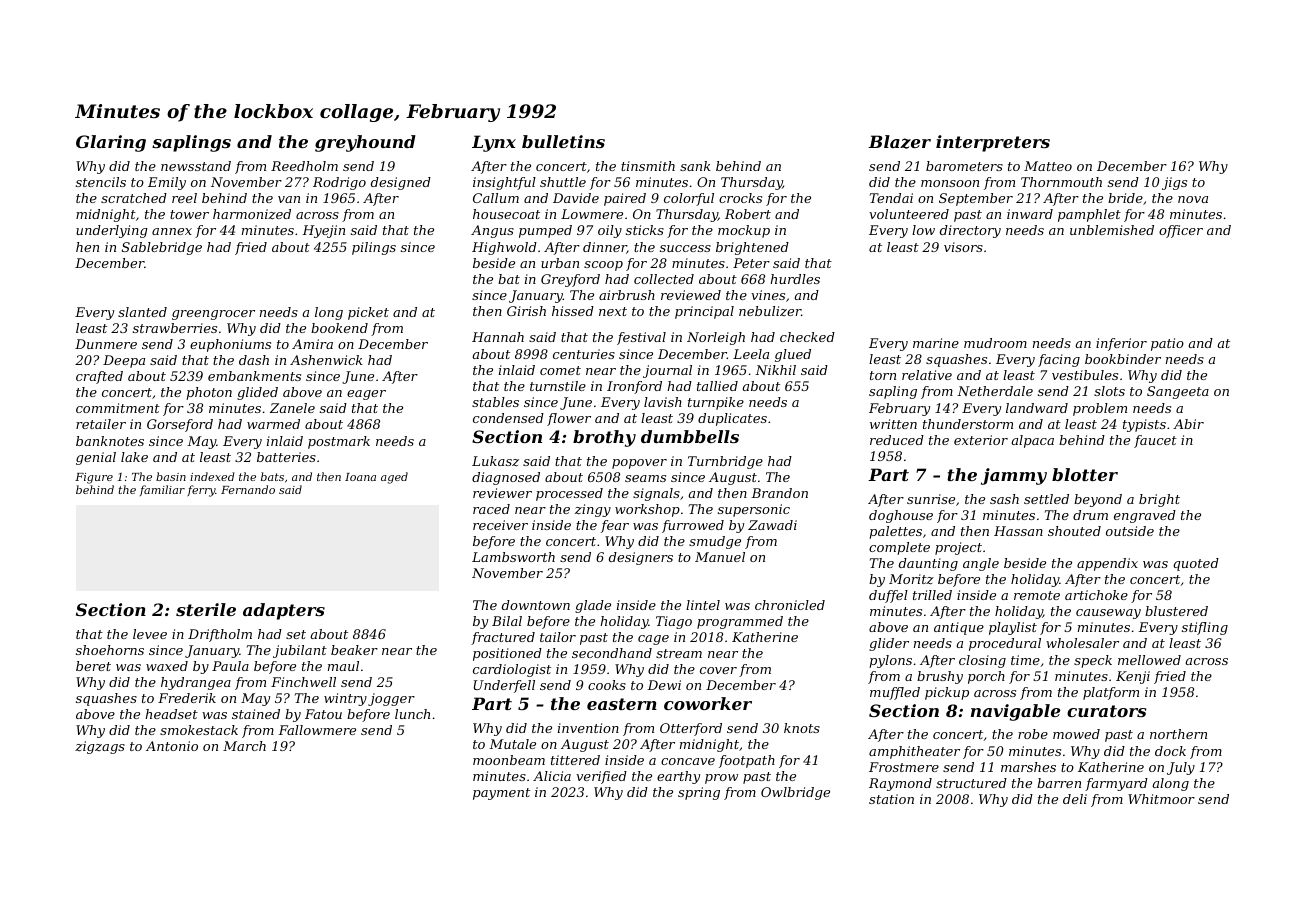 Image resolution: width=1308 pixels, height=924 pixels. I want to click on angle, so click(981, 564).
